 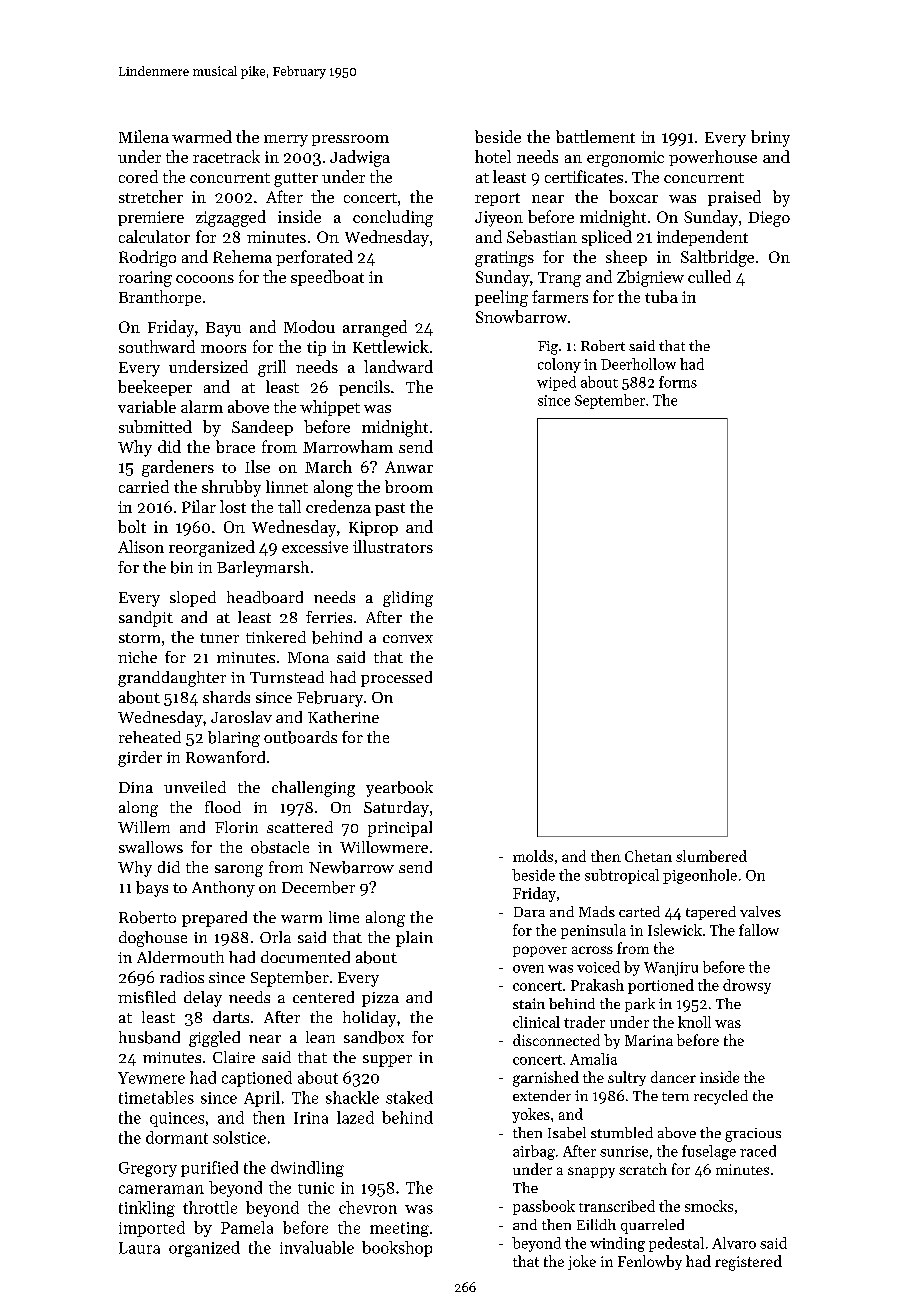 What do you see at coordinates (351, 867) in the screenshot?
I see `Newbarrow` at bounding box center [351, 867].
